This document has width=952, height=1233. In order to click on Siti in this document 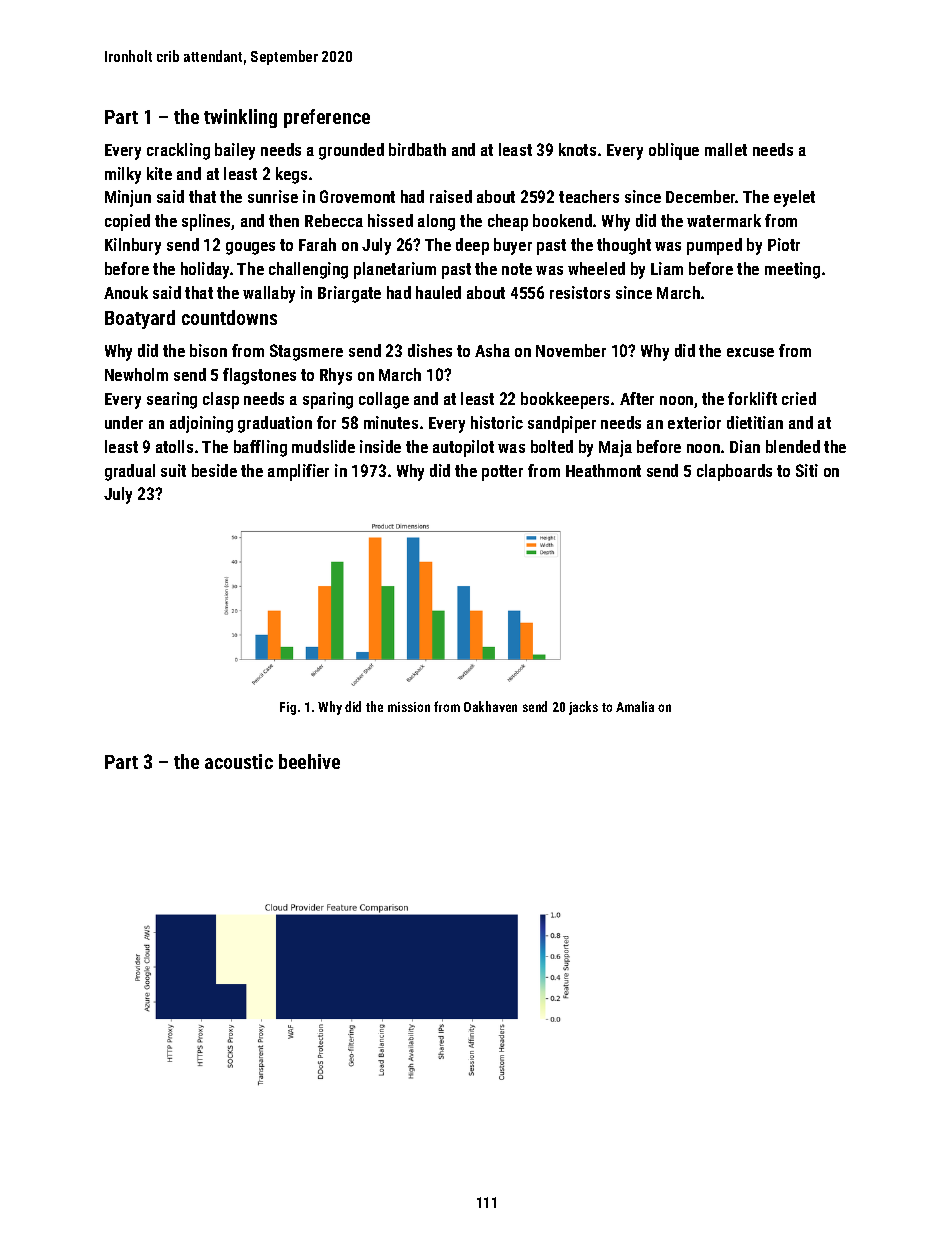, I will do `click(807, 470)`.
